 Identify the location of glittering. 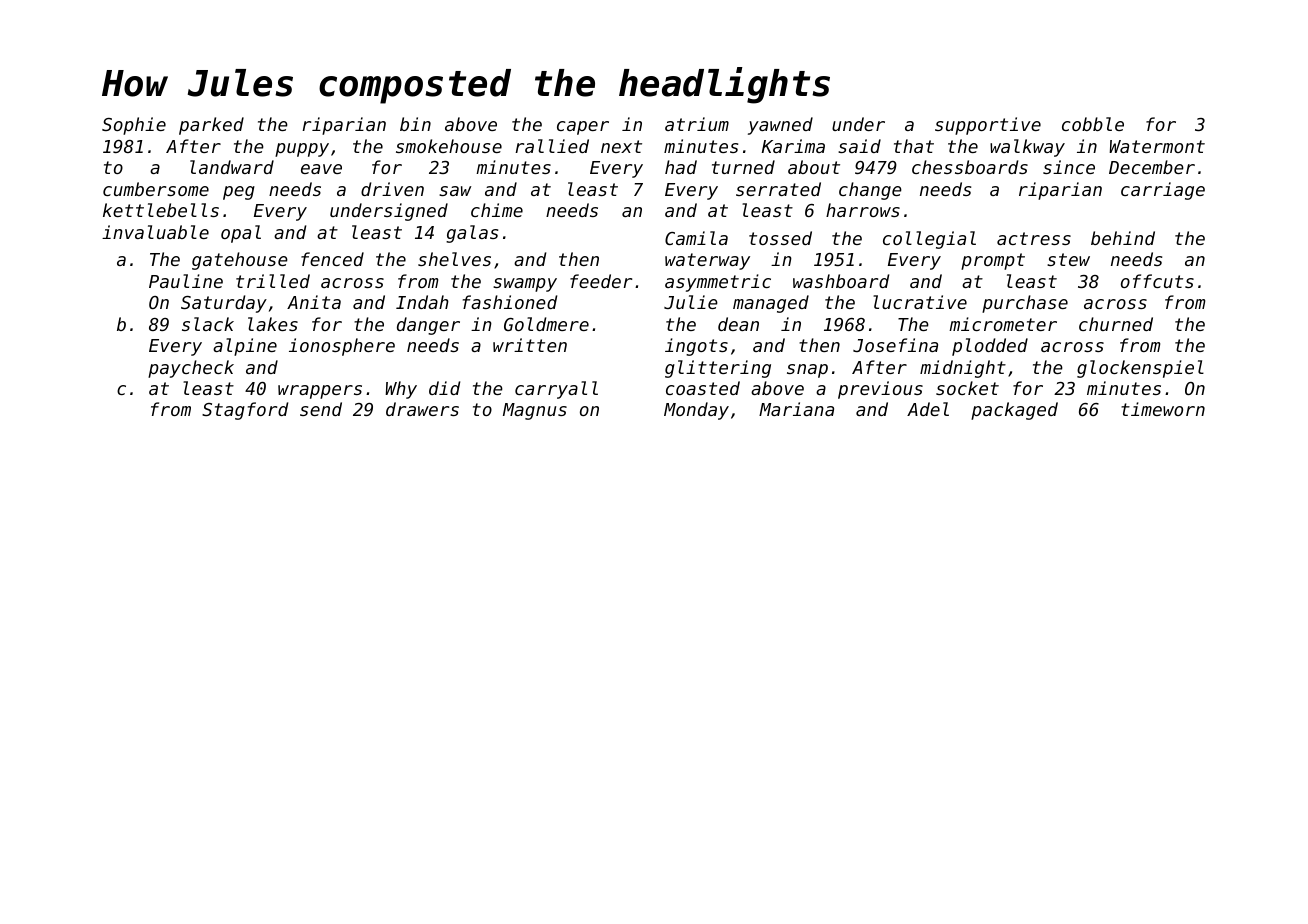
(718, 369).
